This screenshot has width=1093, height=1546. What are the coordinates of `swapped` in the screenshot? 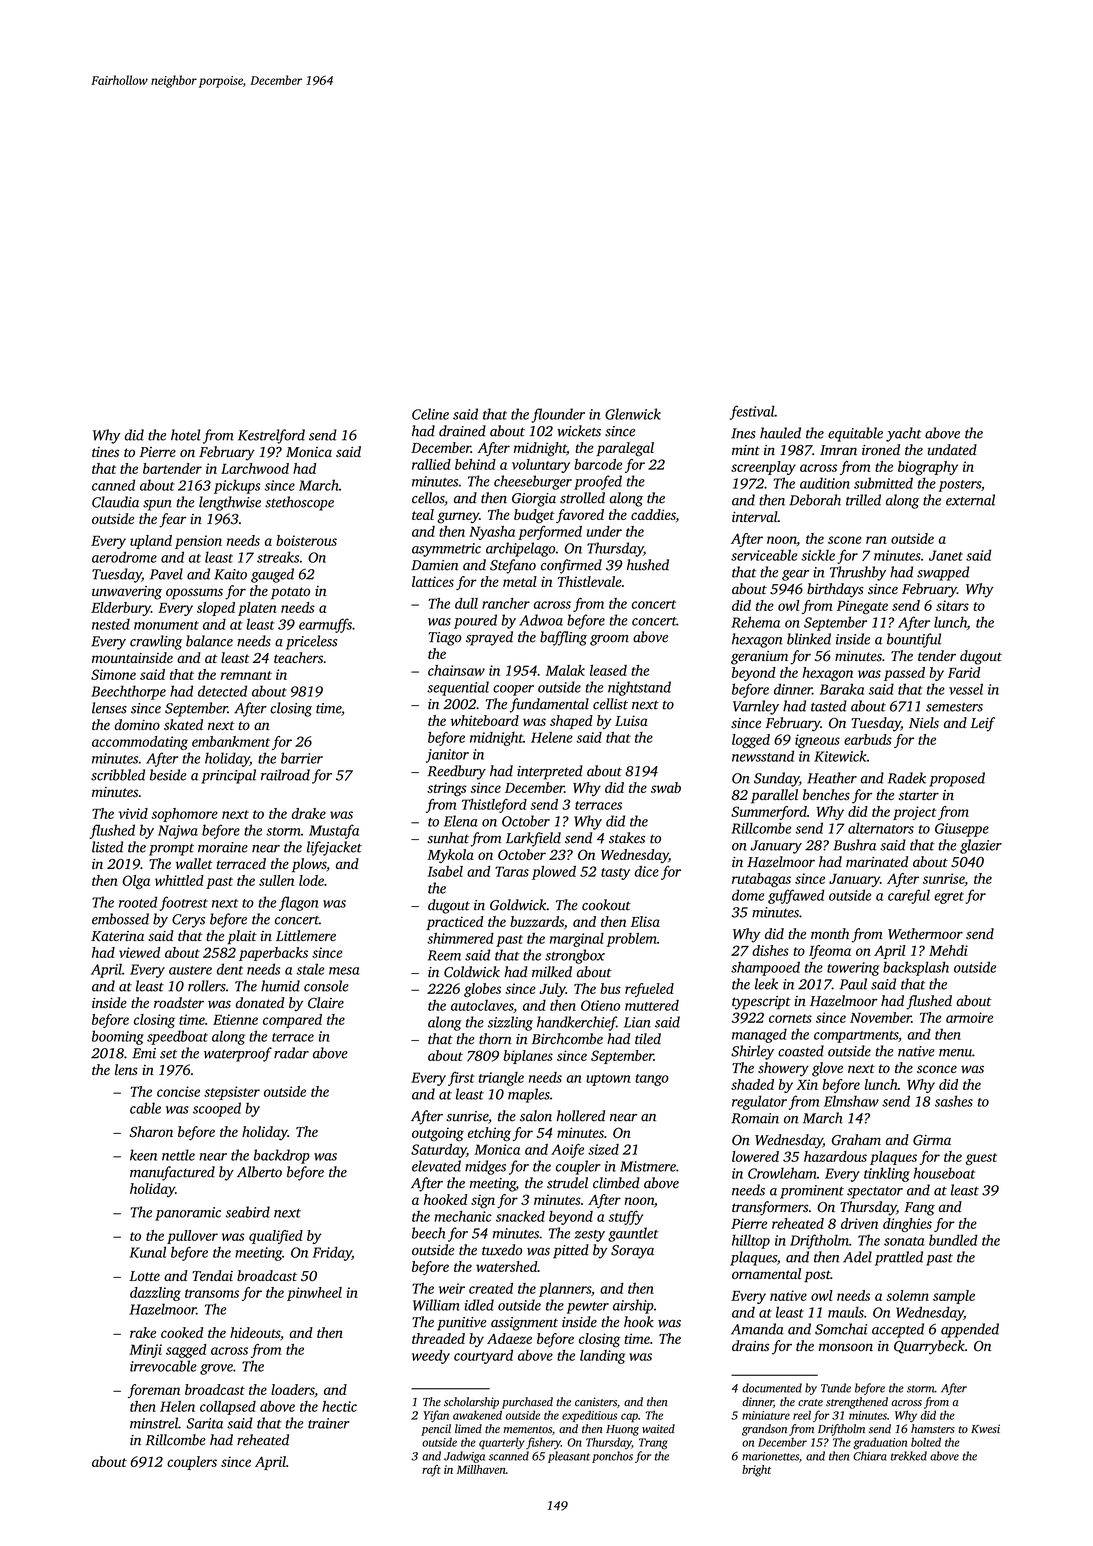 It's located at (943, 573).
